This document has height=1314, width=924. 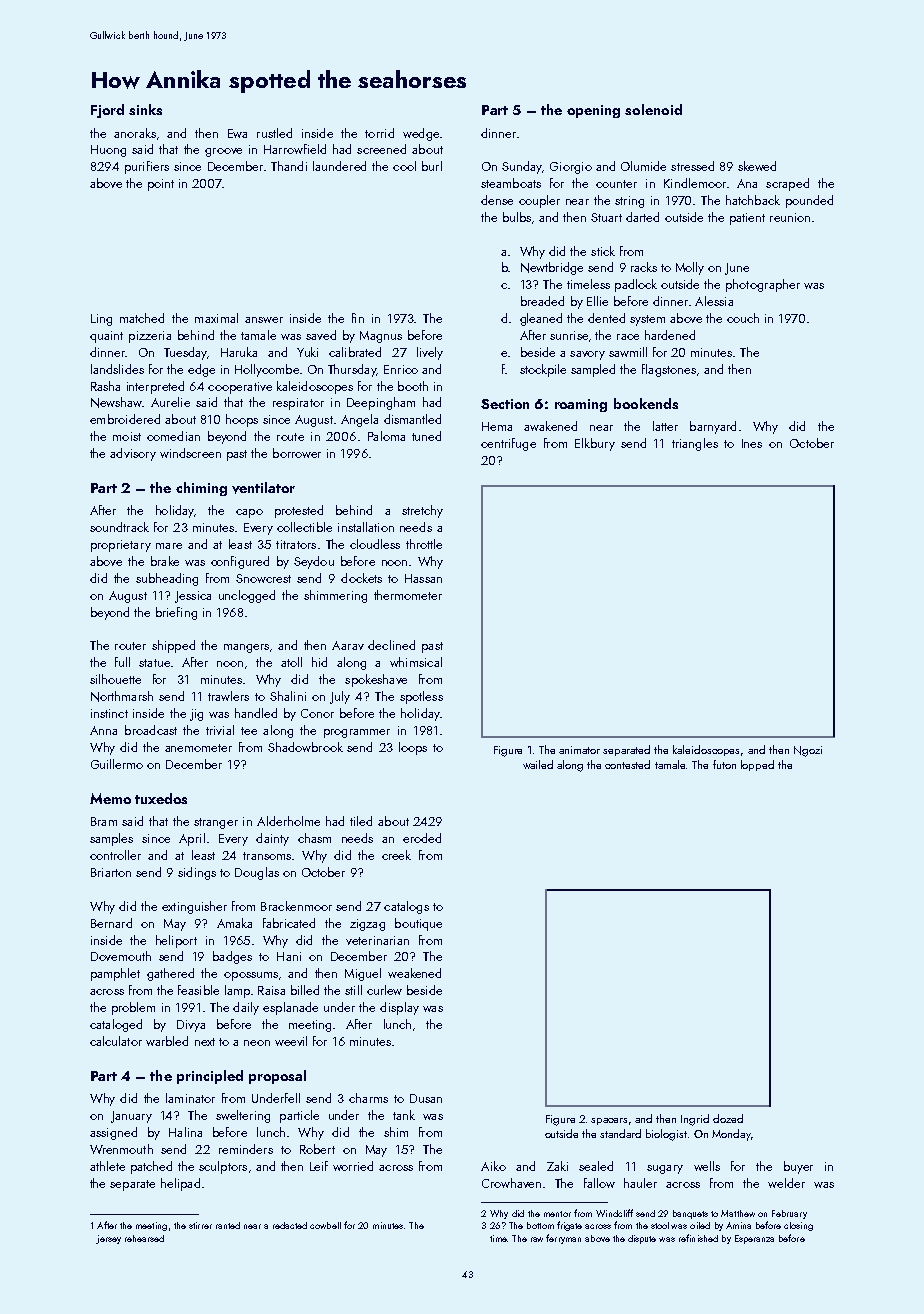 I want to click on triangles, so click(x=695, y=444).
